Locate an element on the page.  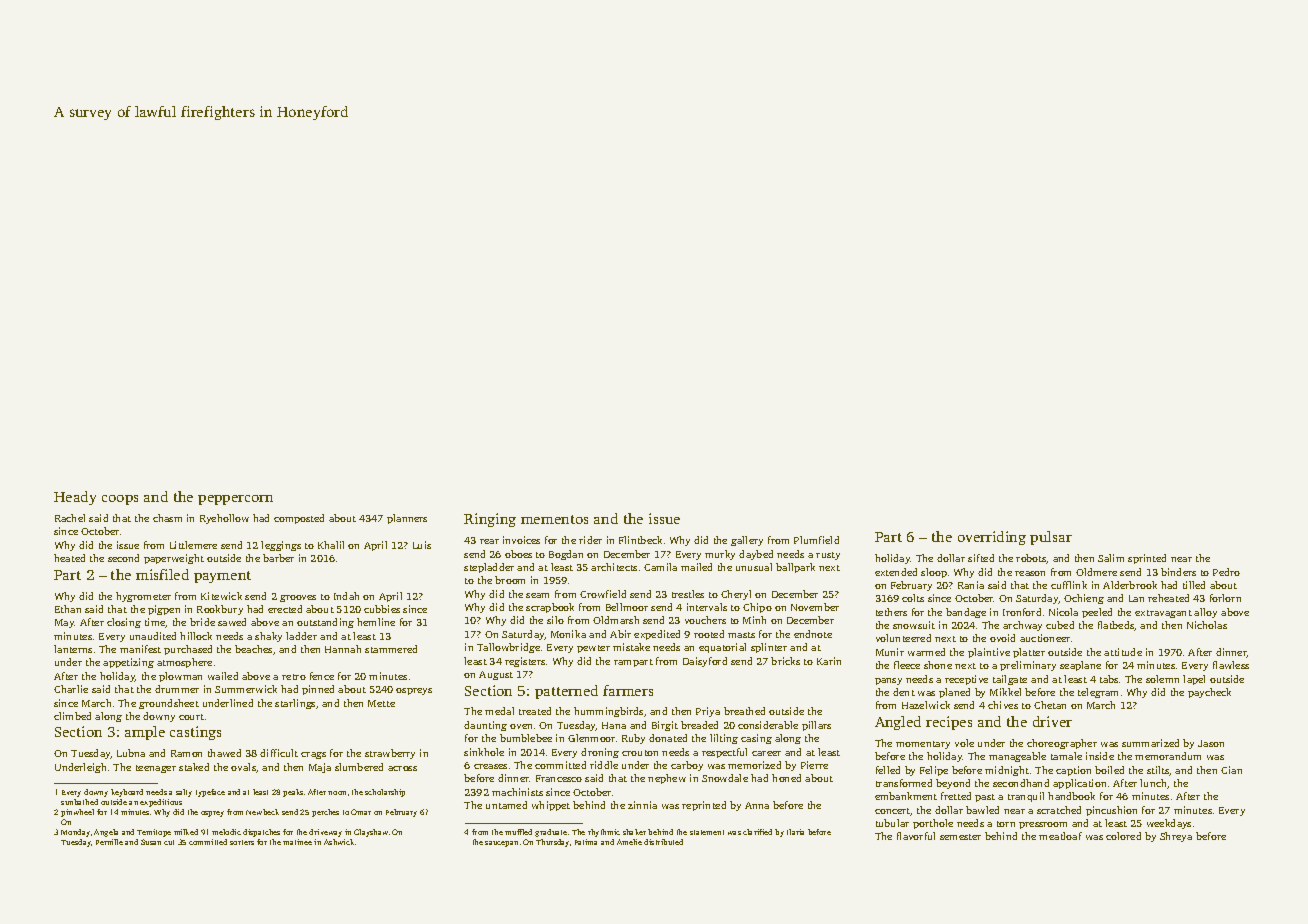
keyboard is located at coordinates (127, 793).
